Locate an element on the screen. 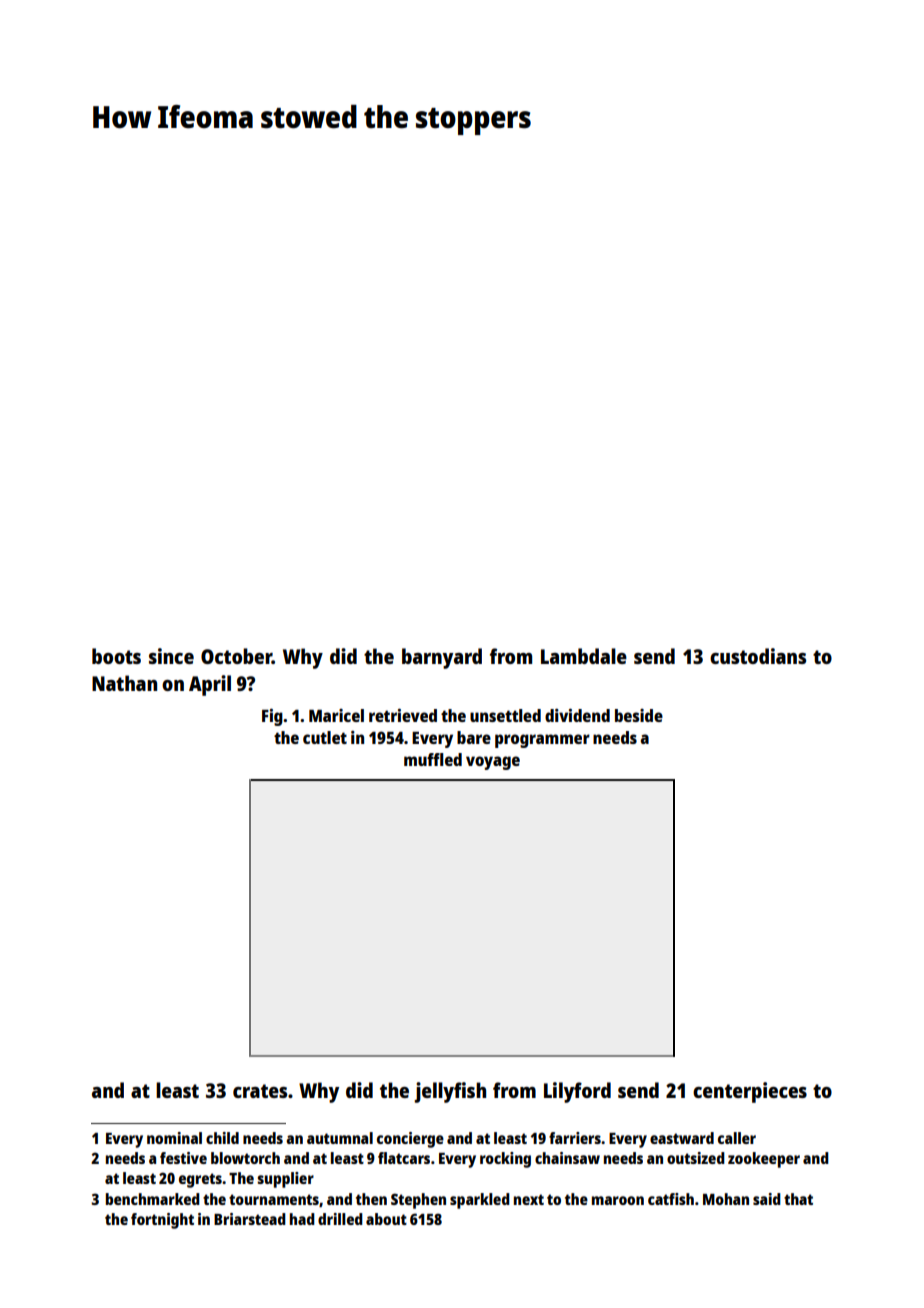 The width and height of the screenshot is (924, 1308). custodians is located at coordinates (758, 656).
